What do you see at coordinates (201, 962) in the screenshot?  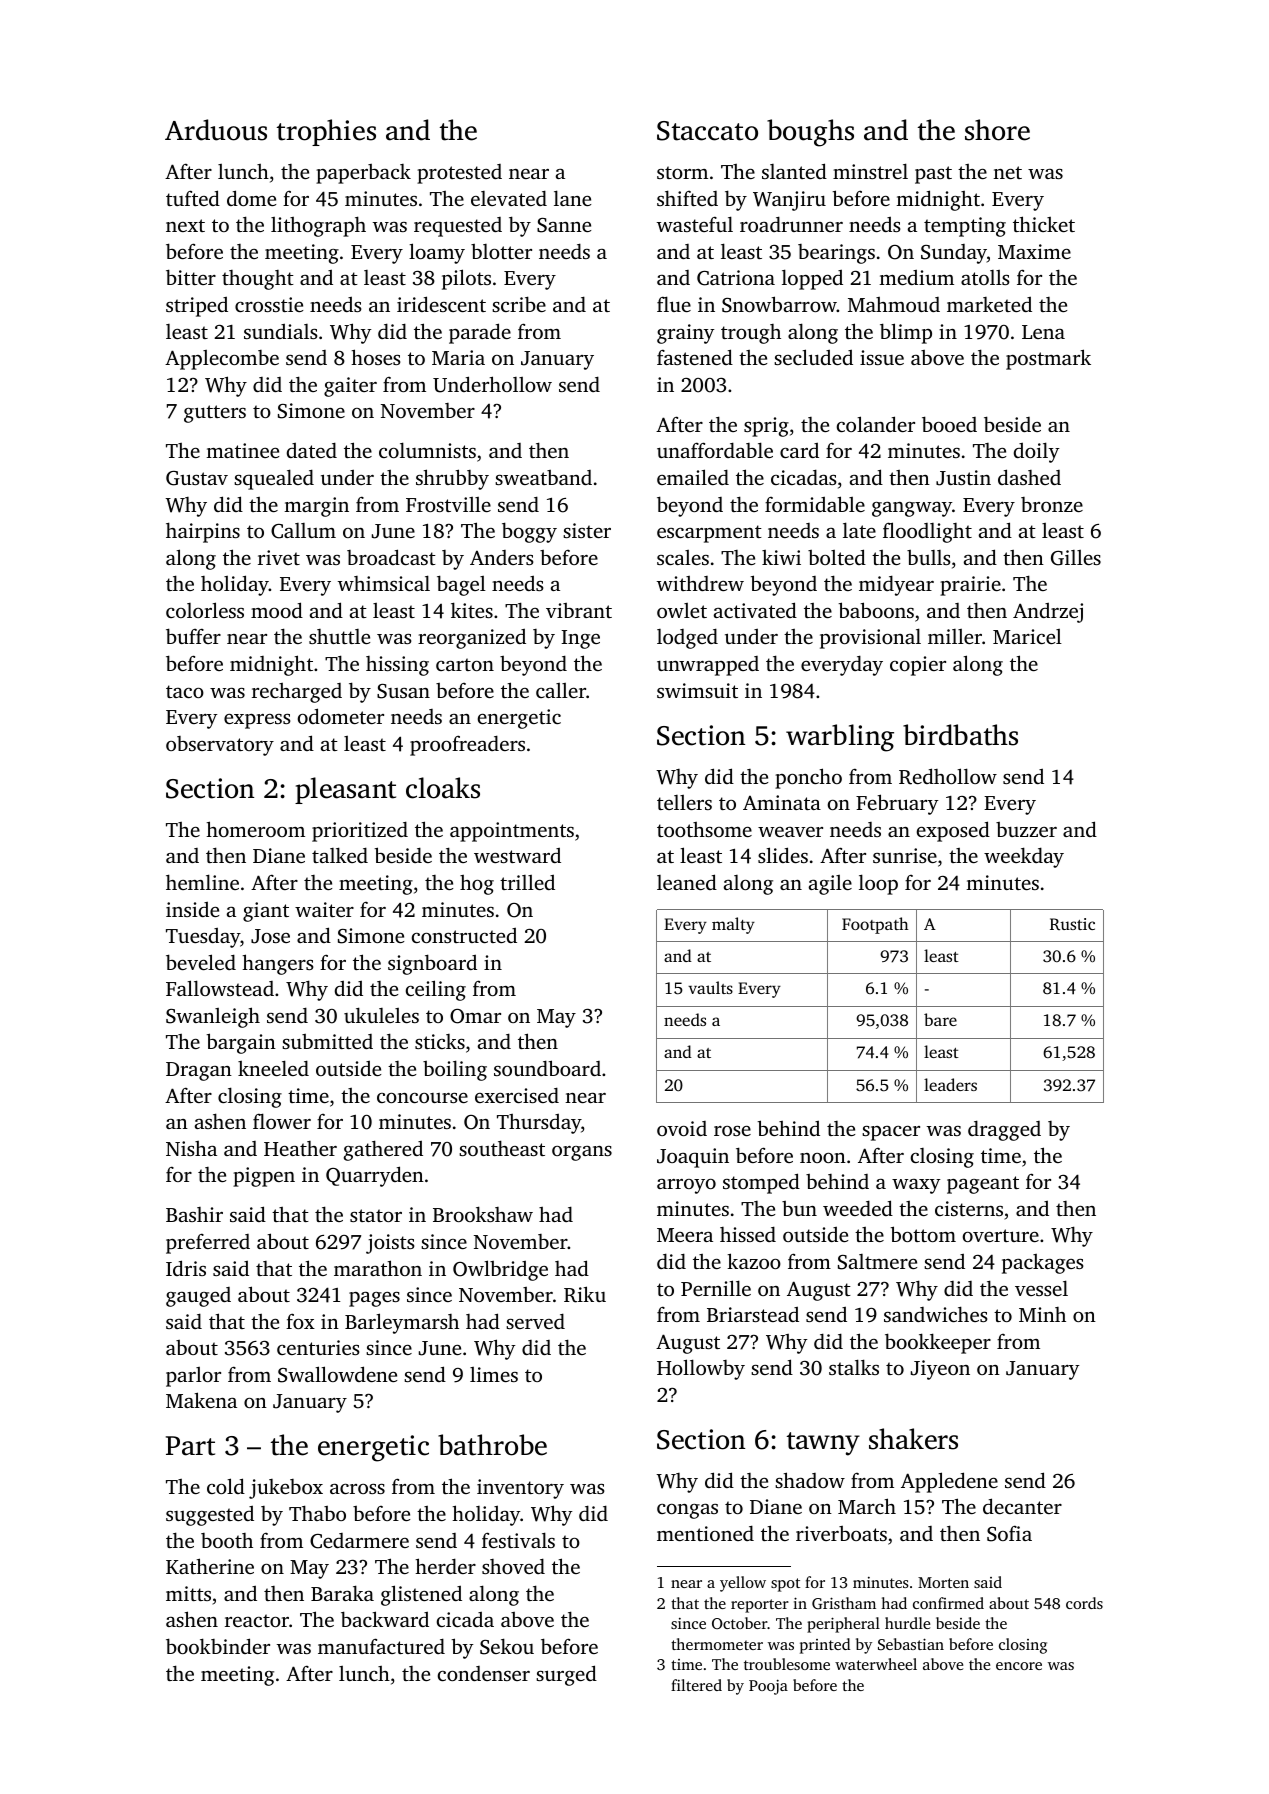 I see `beveled` at bounding box center [201, 962].
